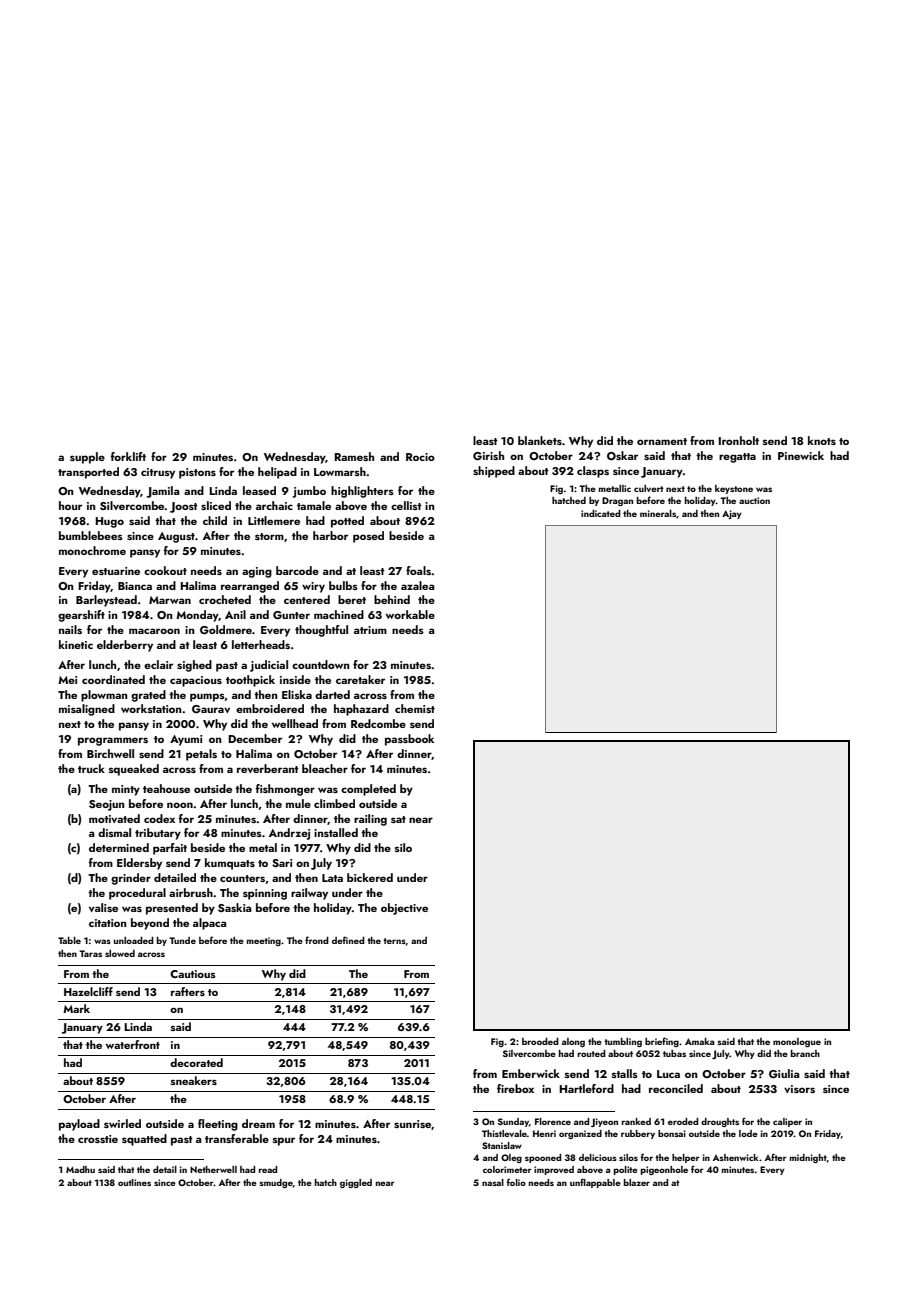  What do you see at coordinates (370, 877) in the screenshot?
I see `bickered` at bounding box center [370, 877].
